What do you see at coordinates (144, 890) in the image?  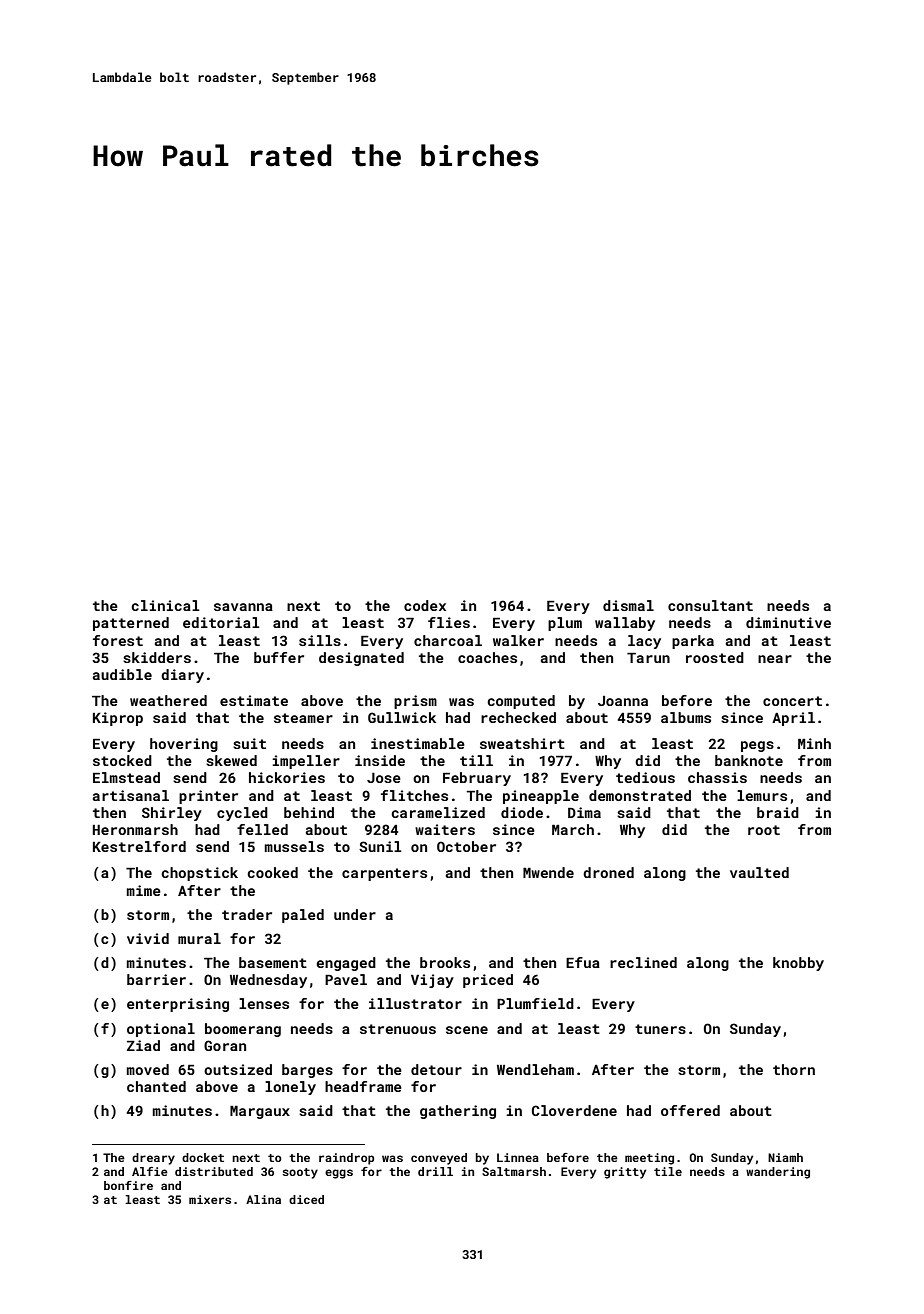 I see `mime` at bounding box center [144, 890].
